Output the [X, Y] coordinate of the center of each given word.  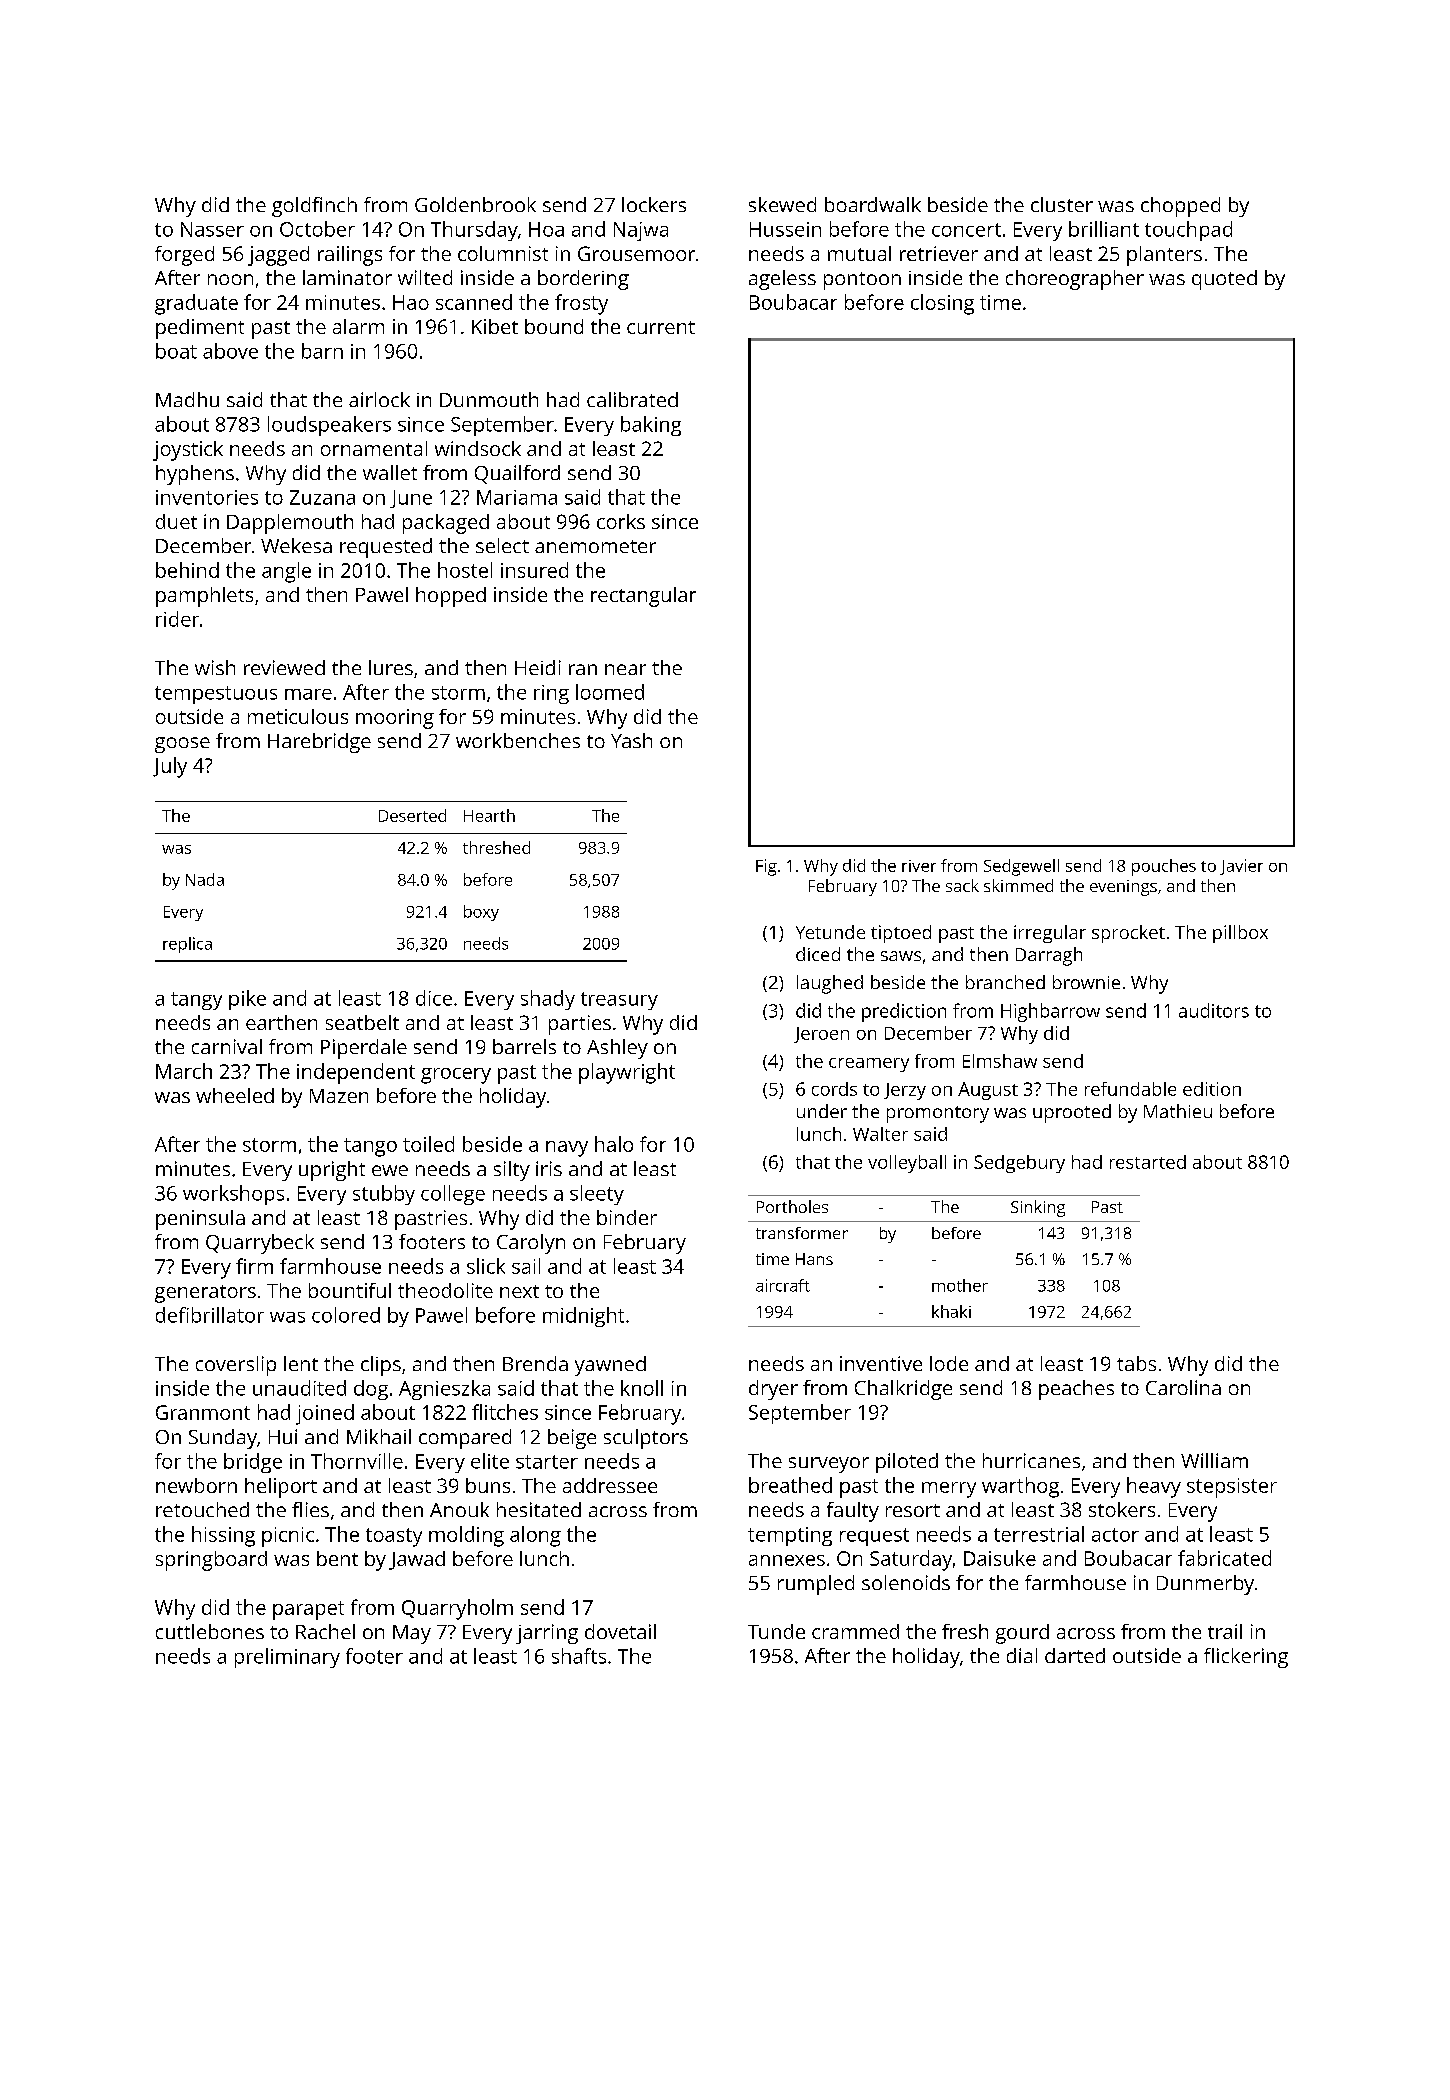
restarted [1148, 1162]
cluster [1062, 204]
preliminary [287, 1658]
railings [350, 256]
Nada [205, 879]
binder [627, 1217]
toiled [428, 1144]
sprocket [1128, 934]
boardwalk [873, 204]
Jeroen [821, 1035]
